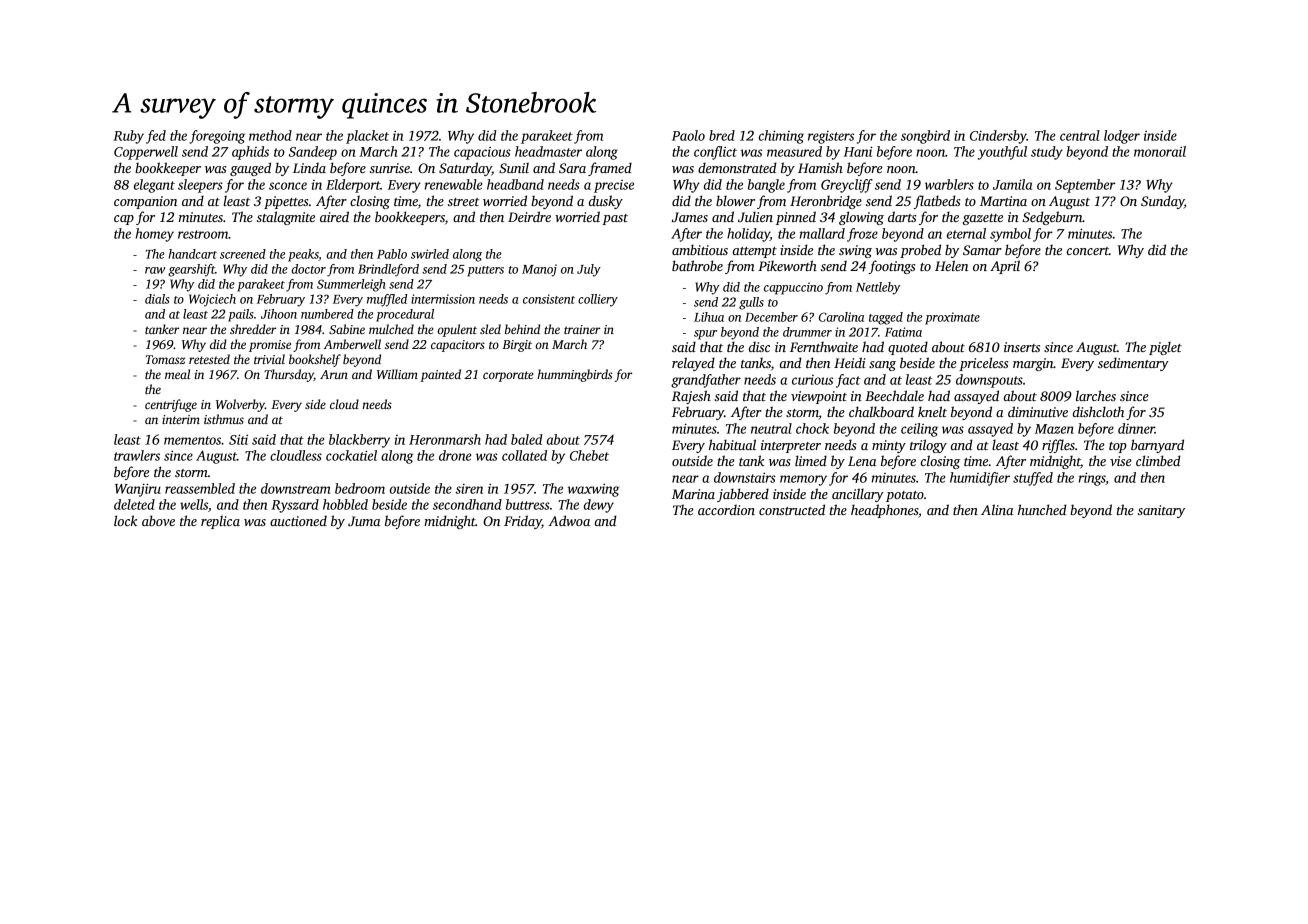 This page has height=924, width=1308. What do you see at coordinates (726, 509) in the page?
I see `accordion` at bounding box center [726, 509].
